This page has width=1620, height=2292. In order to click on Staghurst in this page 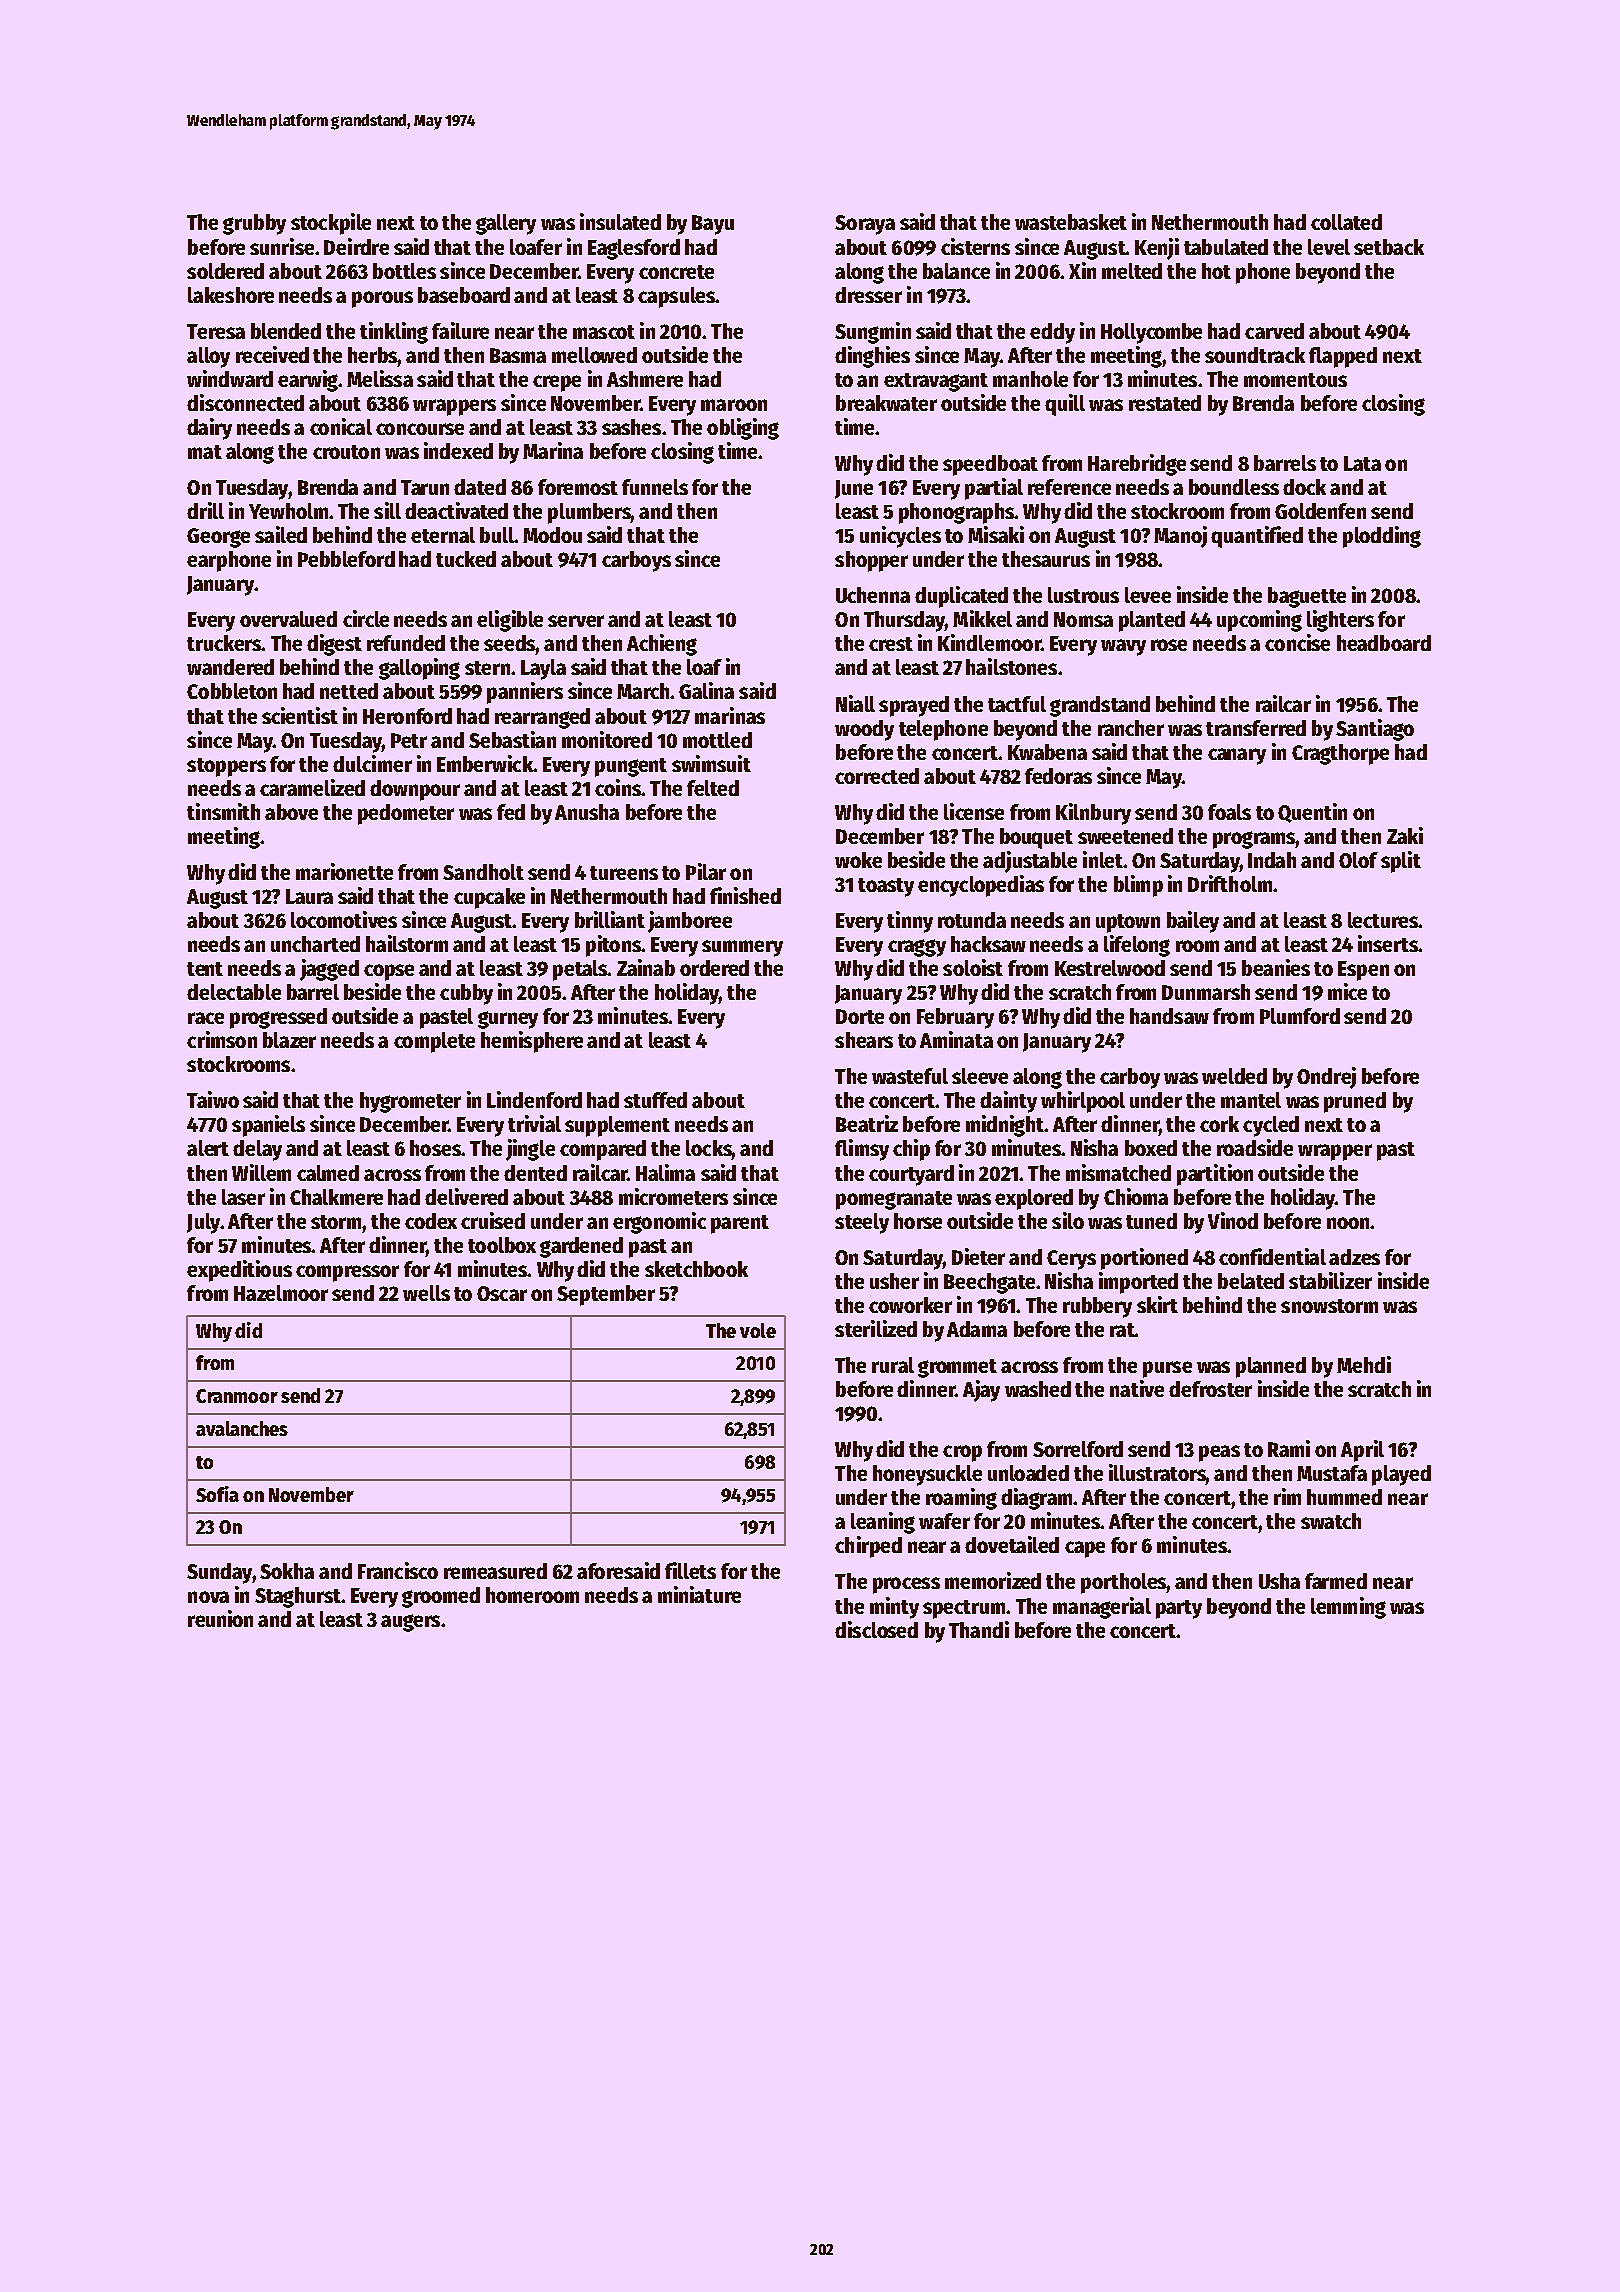, I will do `click(298, 1597)`.
